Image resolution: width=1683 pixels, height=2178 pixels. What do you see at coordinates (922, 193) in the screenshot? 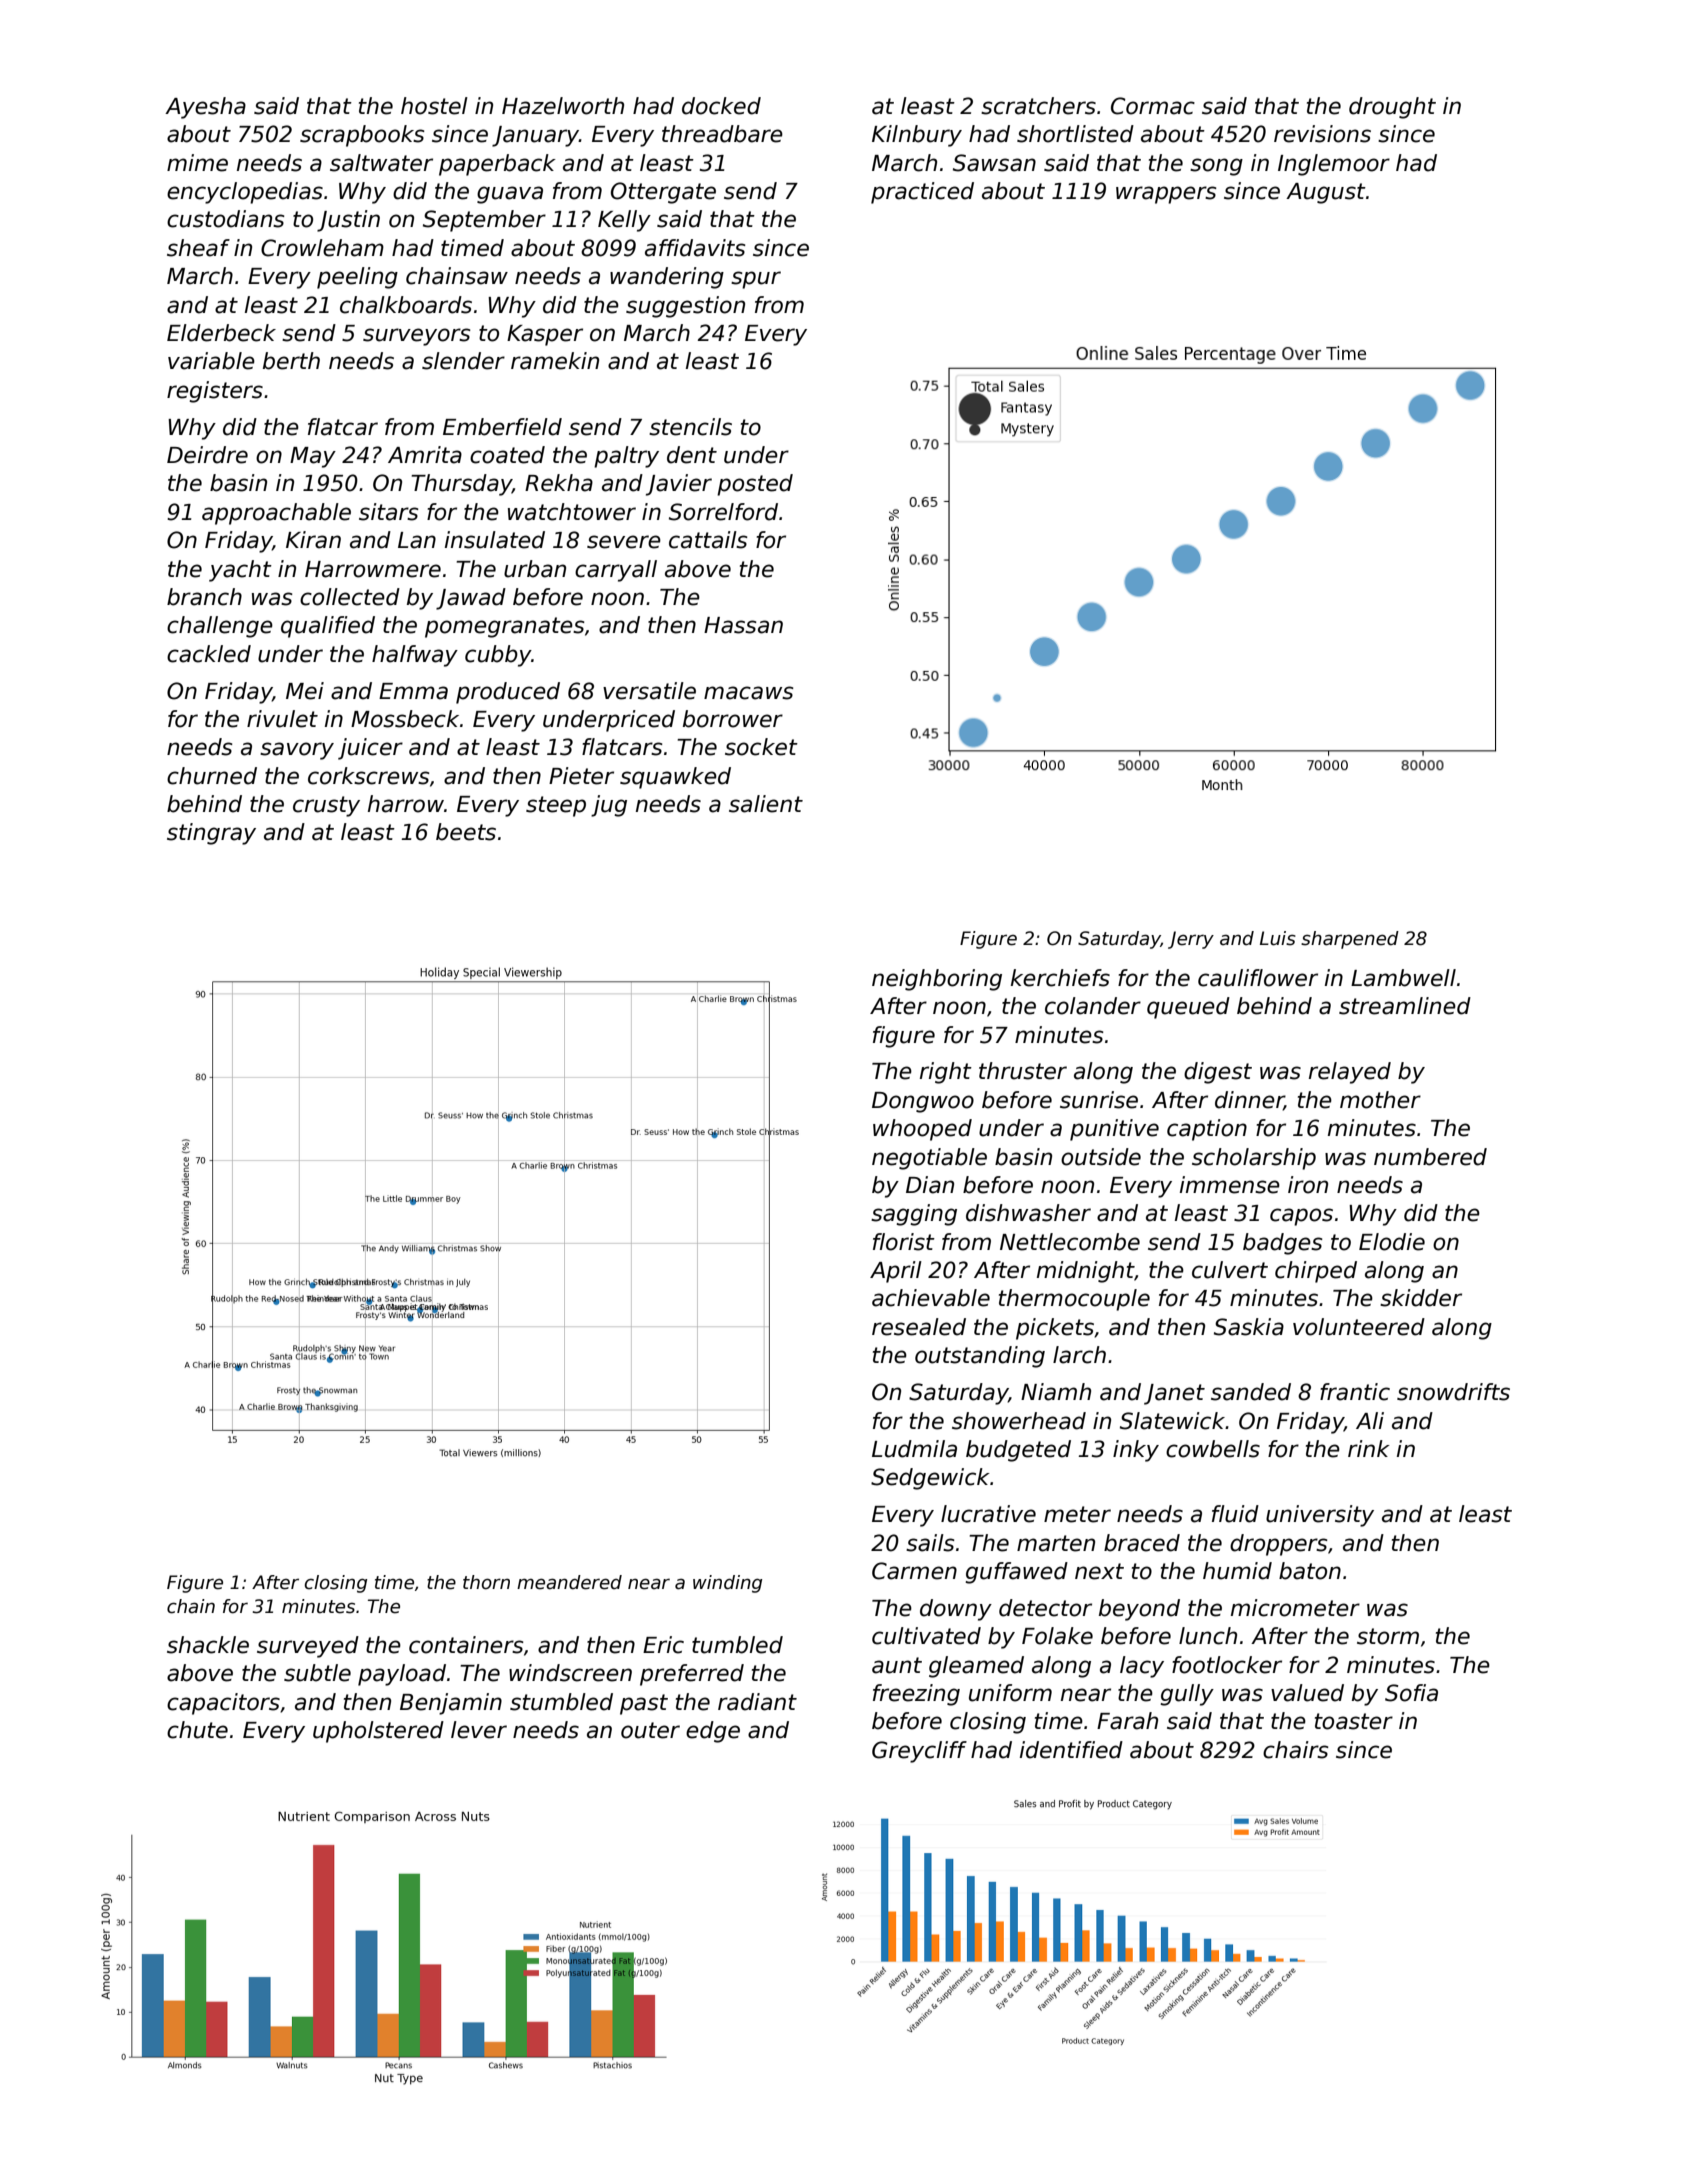
I see `practiced` at bounding box center [922, 193].
